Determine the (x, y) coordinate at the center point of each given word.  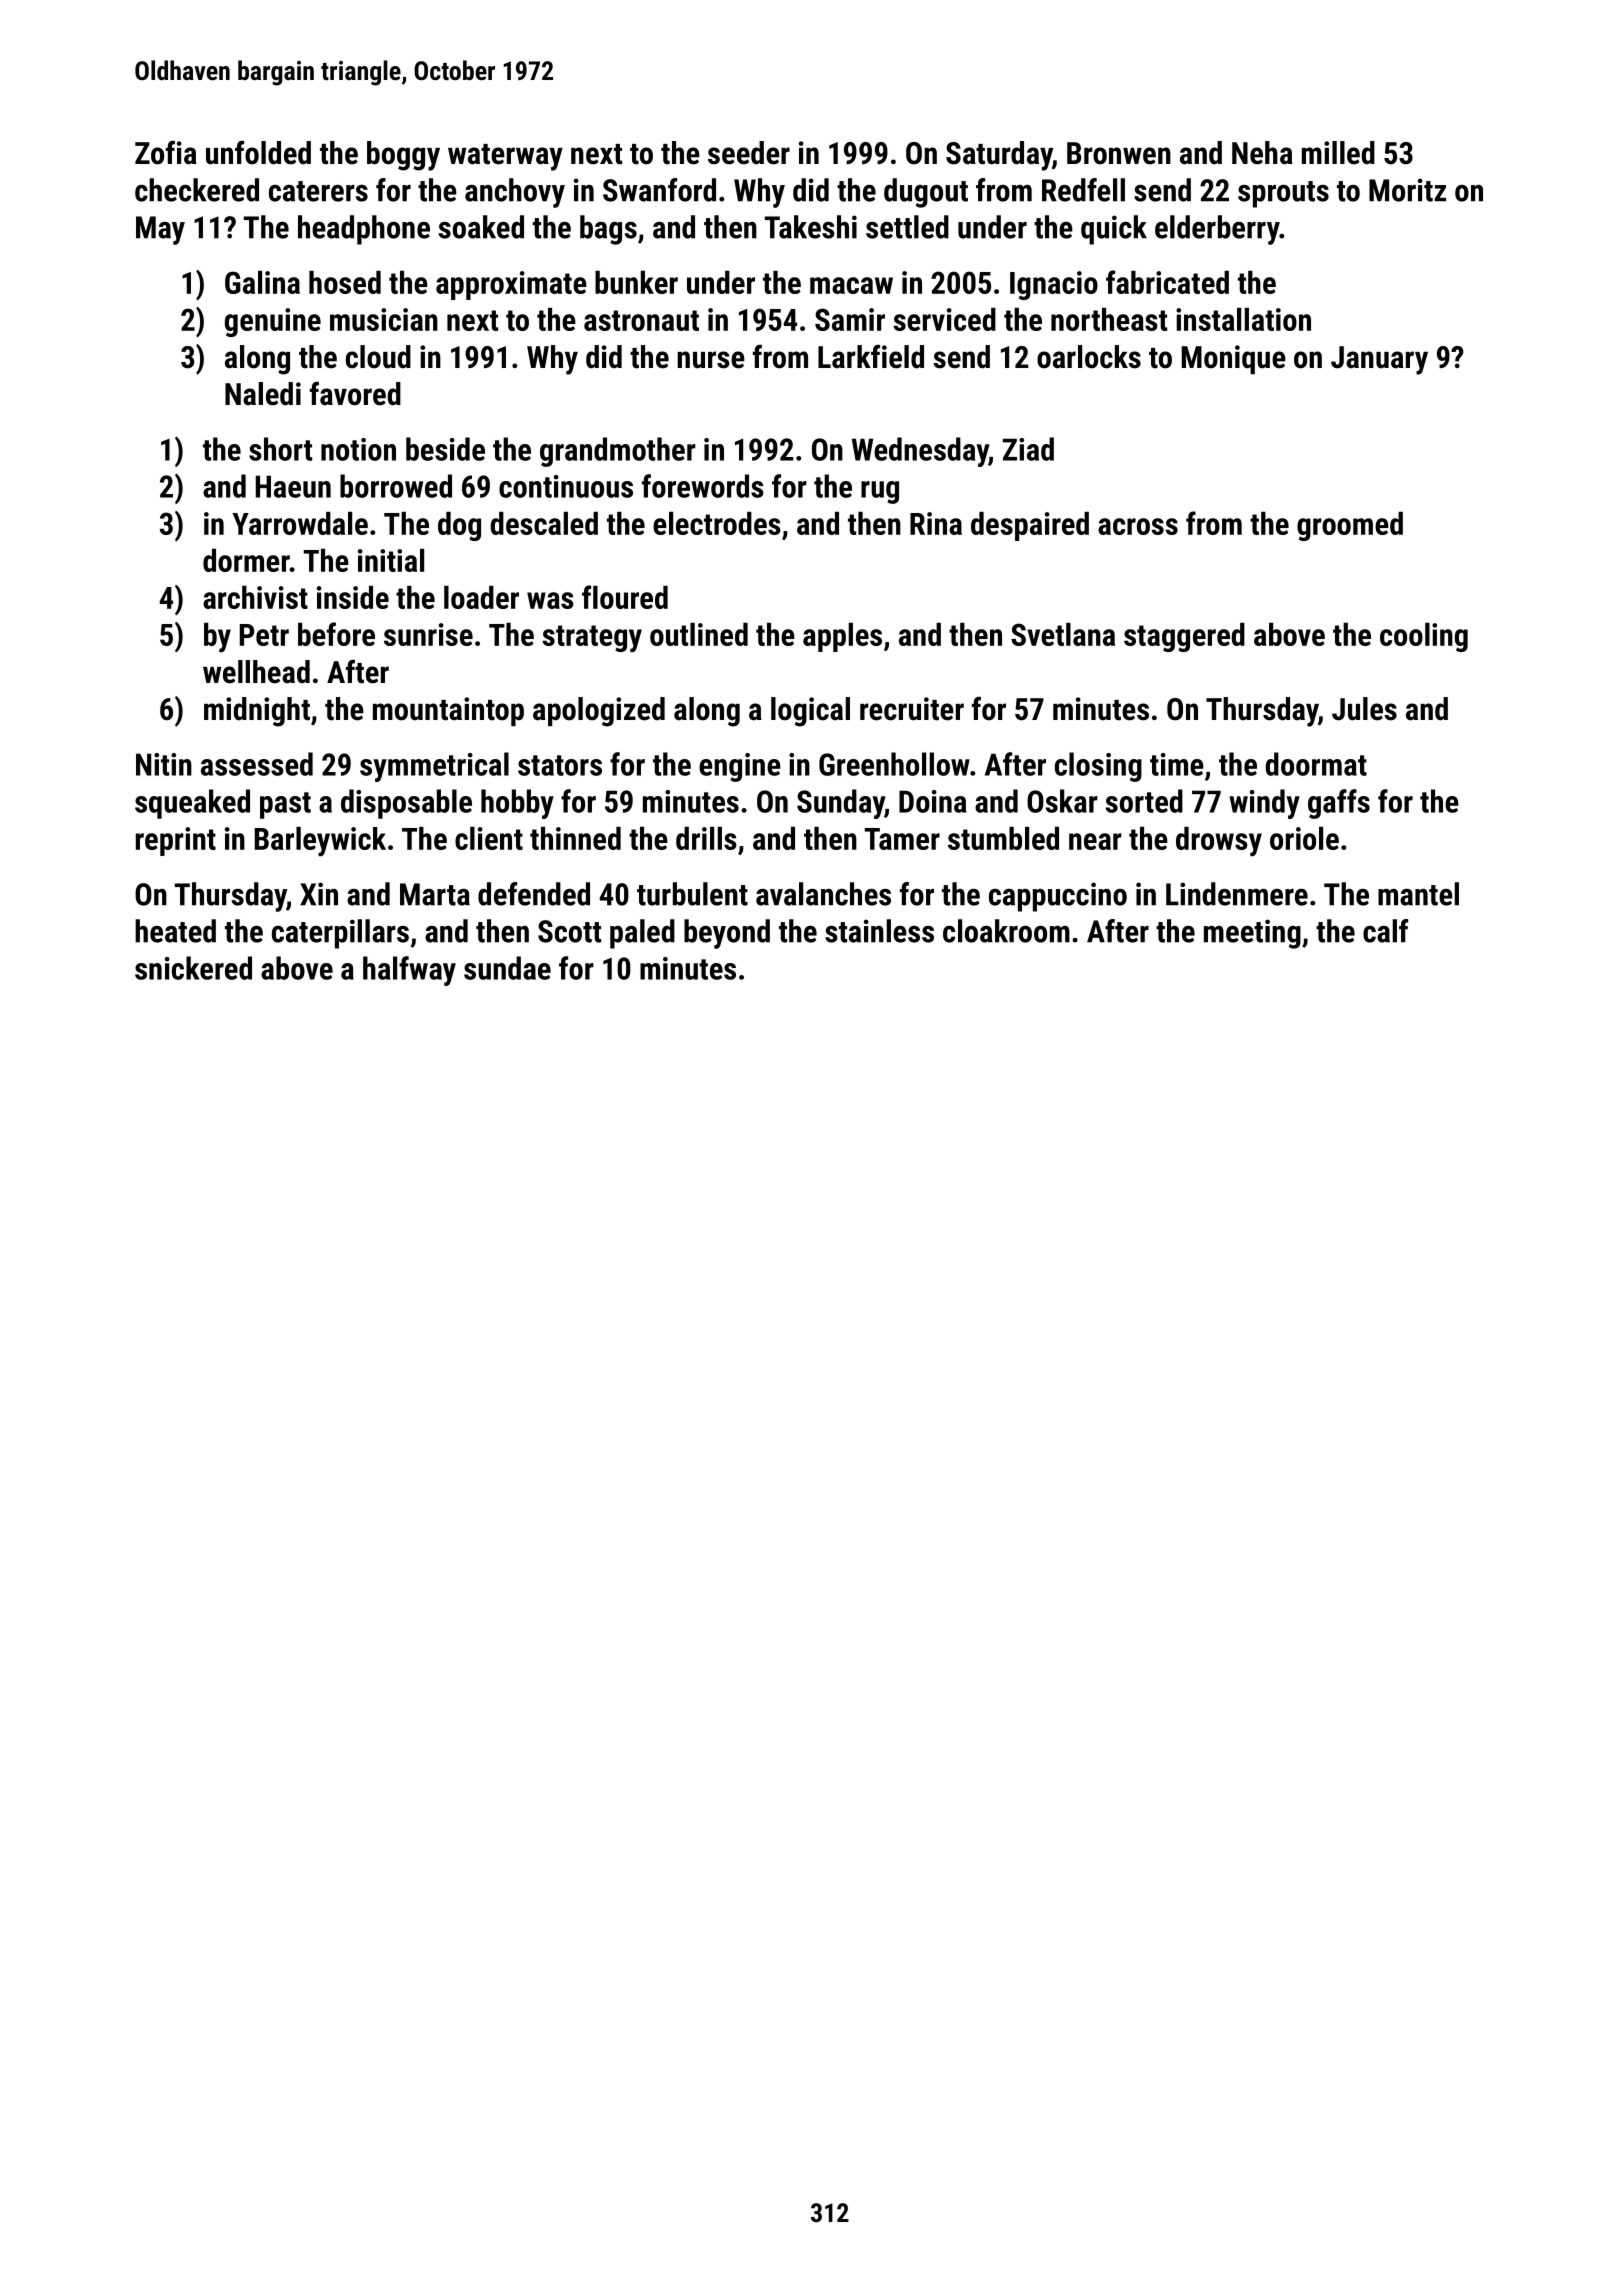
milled (1338, 153)
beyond (727, 934)
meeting (1252, 934)
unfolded (258, 152)
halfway (409, 971)
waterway (505, 157)
